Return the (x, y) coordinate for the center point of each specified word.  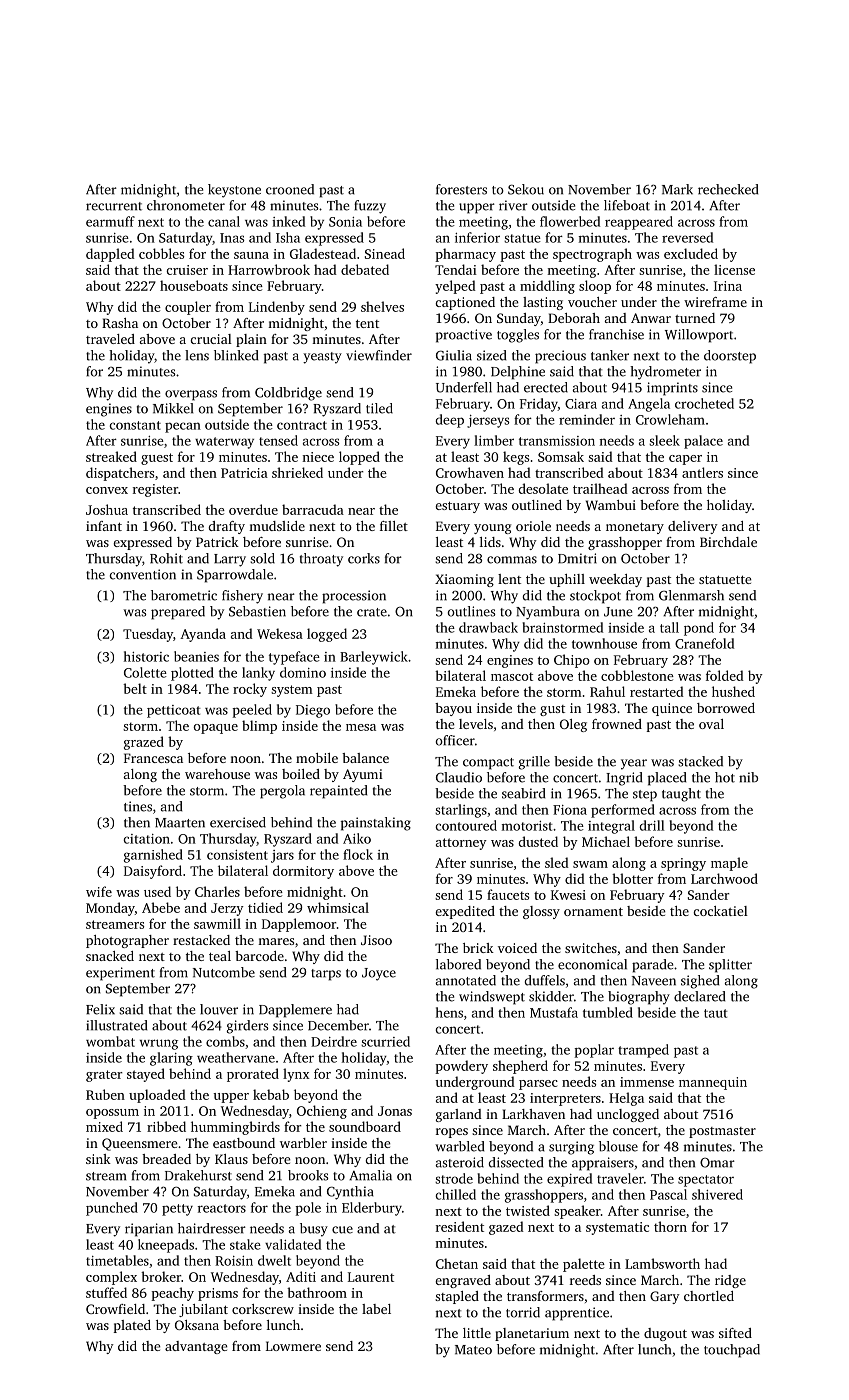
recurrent (114, 206)
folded (725, 675)
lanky (258, 674)
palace (703, 442)
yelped (455, 287)
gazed (506, 1228)
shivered (717, 1194)
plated (132, 1326)
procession (354, 597)
